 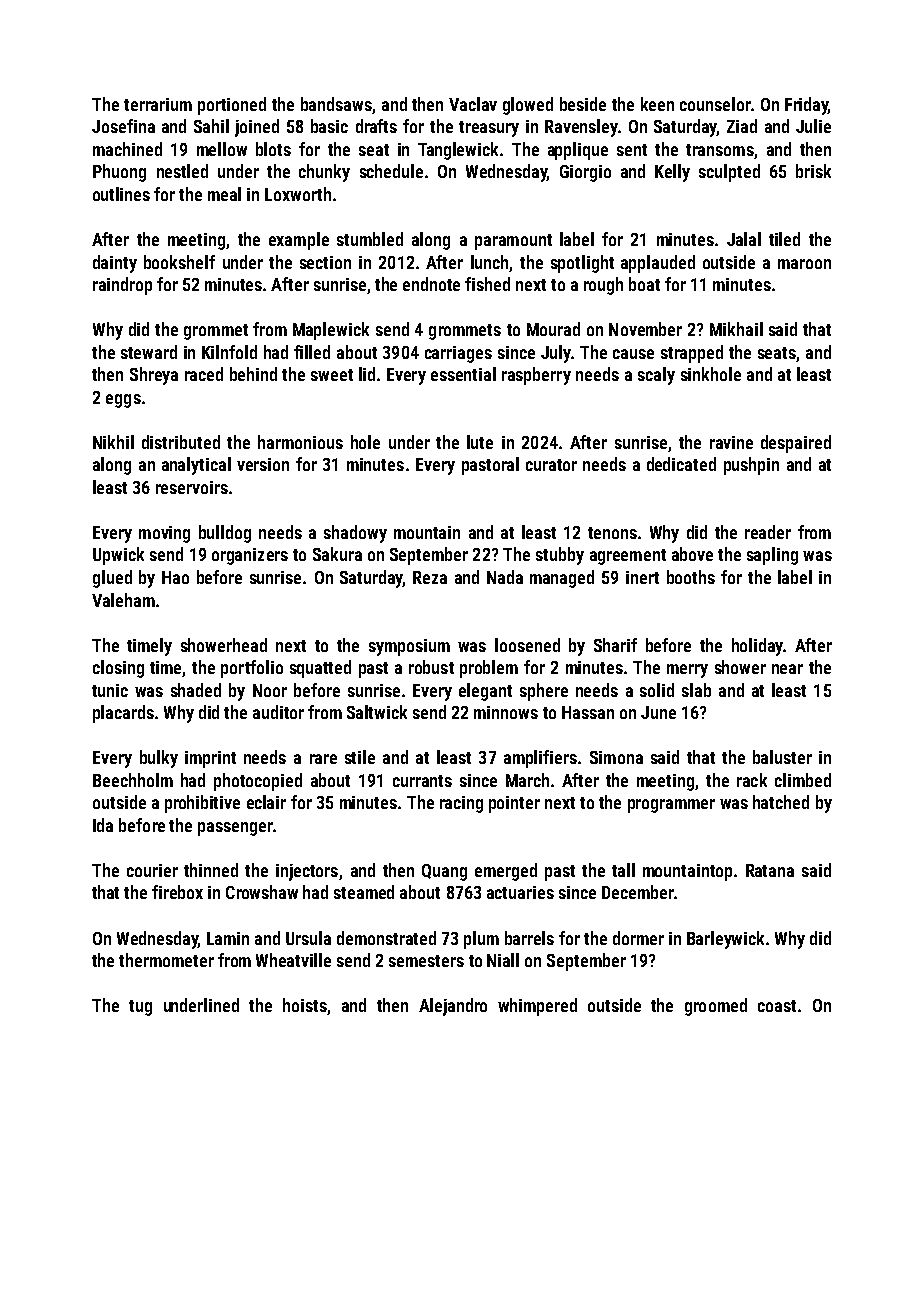 What do you see at coordinates (505, 577) in the document?
I see `Nada` at bounding box center [505, 577].
